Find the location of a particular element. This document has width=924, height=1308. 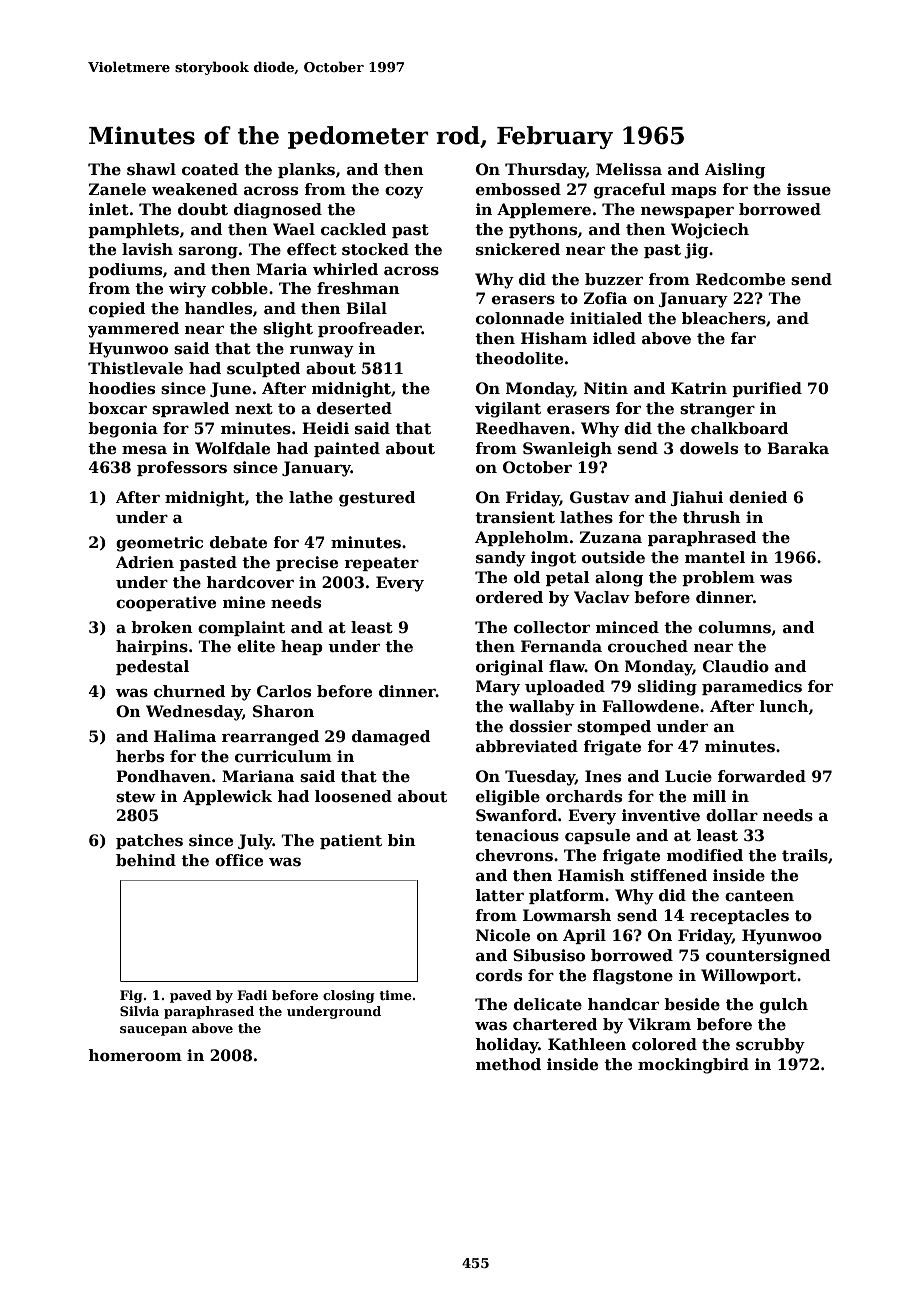

Thursday is located at coordinates (545, 171).
